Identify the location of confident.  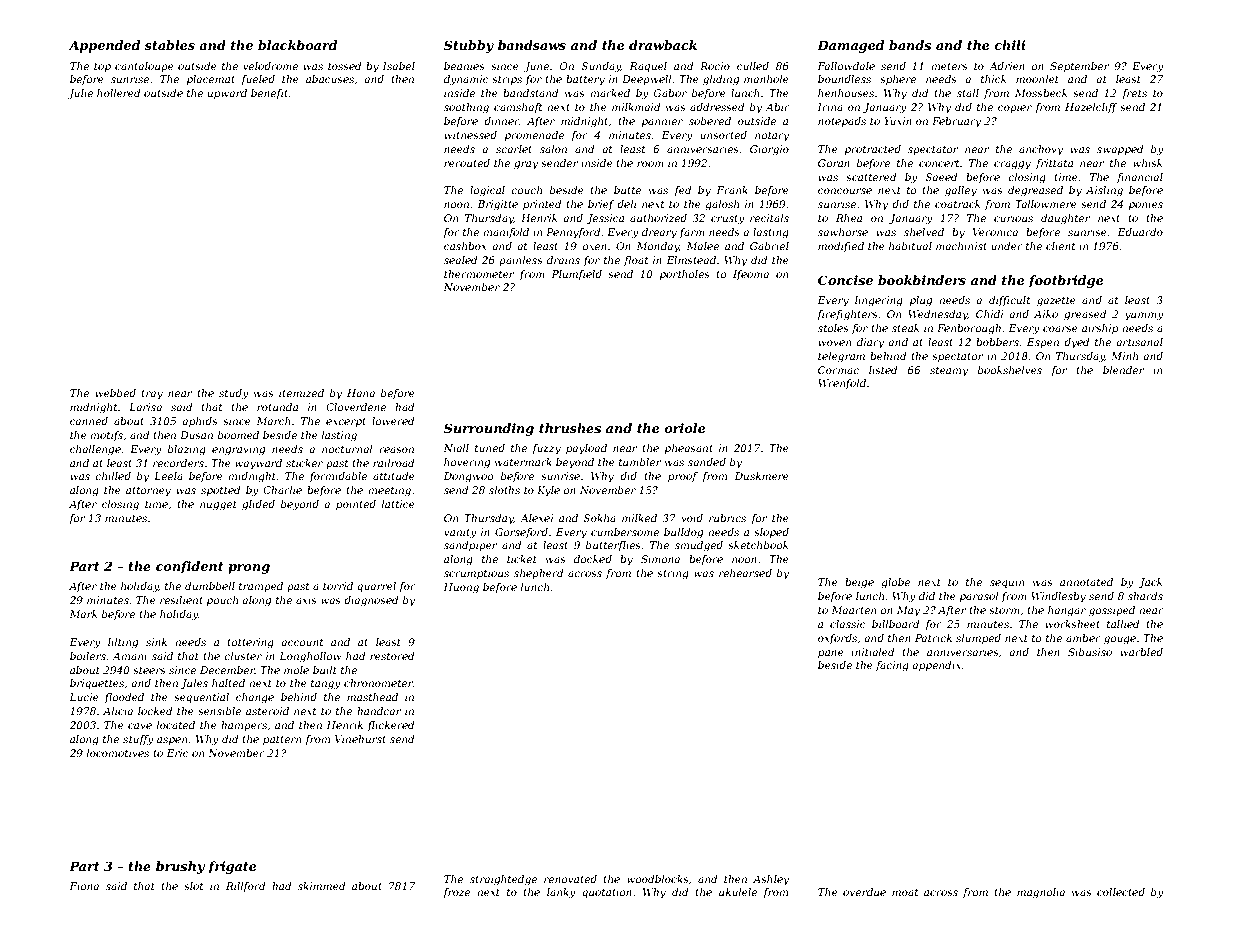
(189, 567).
